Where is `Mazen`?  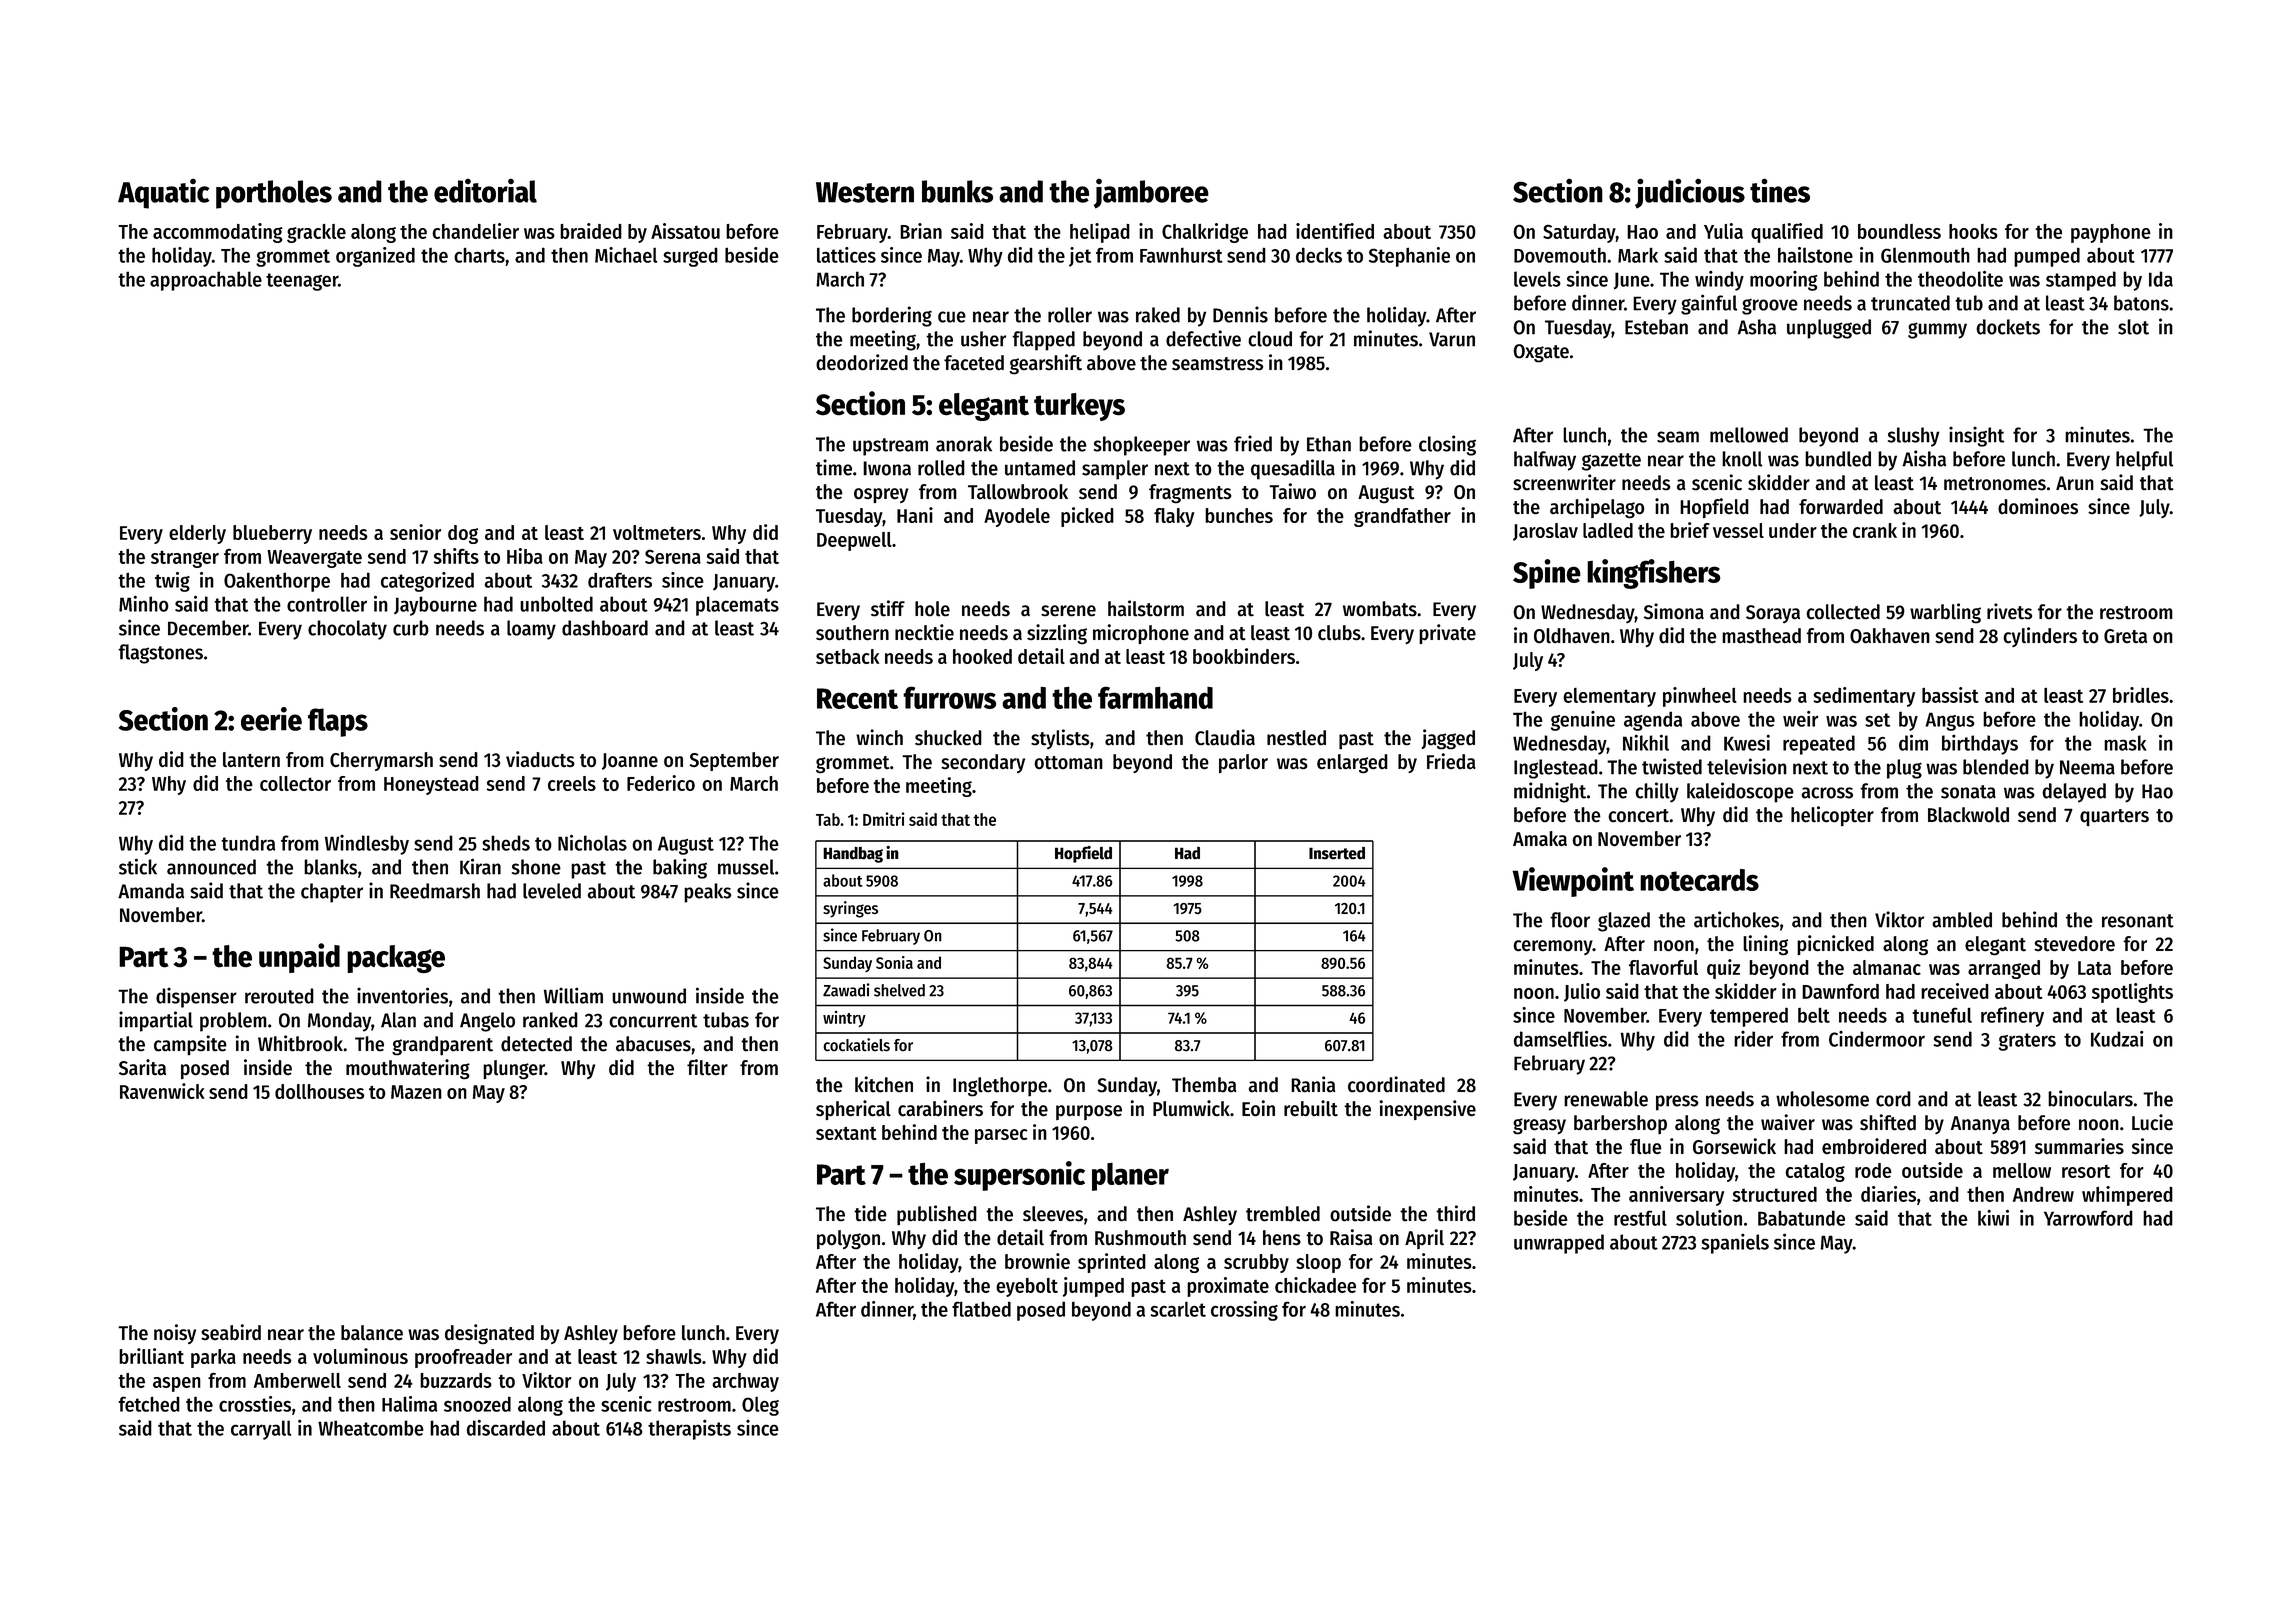
Mazen is located at coordinates (416, 1092).
